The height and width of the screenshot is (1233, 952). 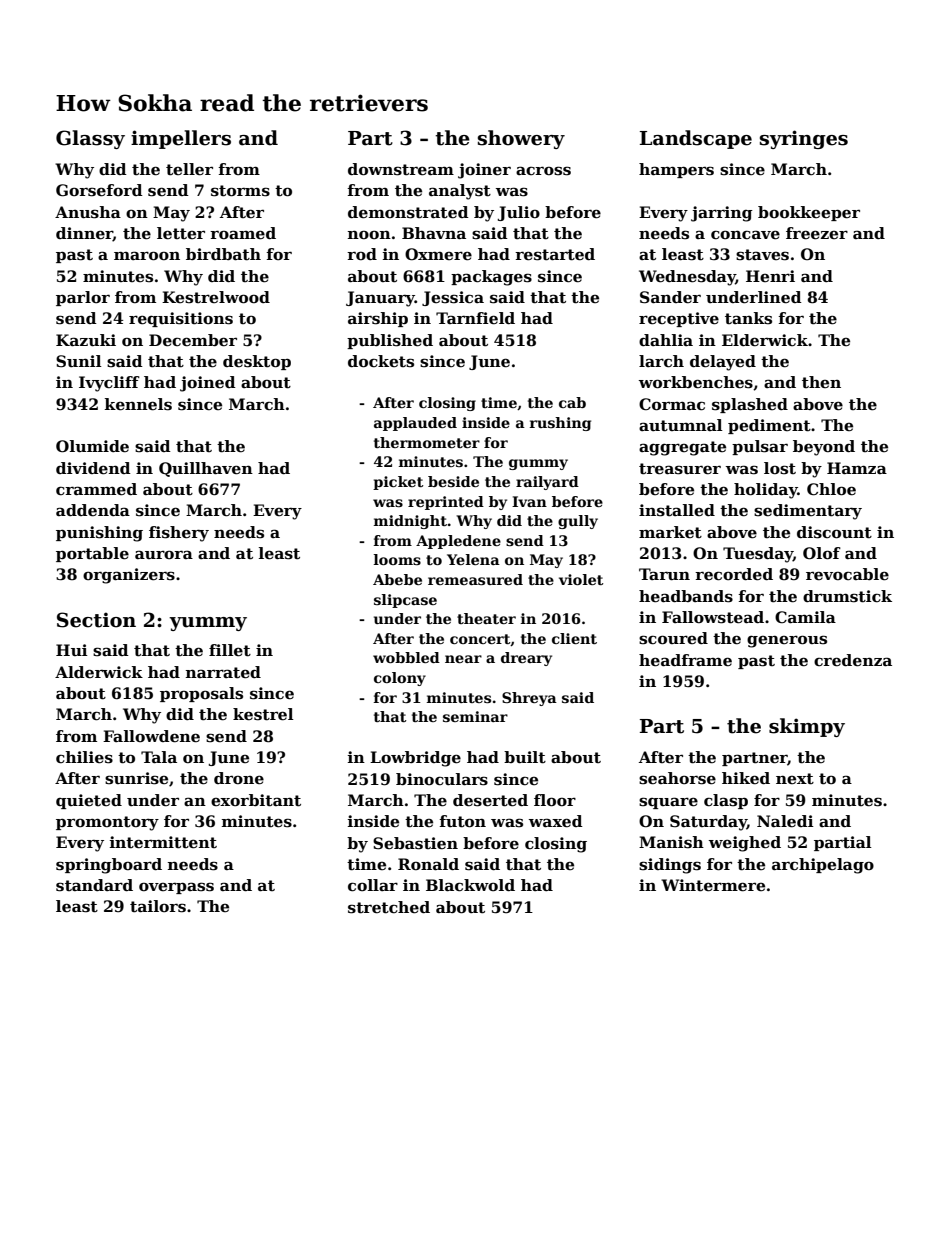 What do you see at coordinates (480, 639) in the screenshot?
I see `concert` at bounding box center [480, 639].
